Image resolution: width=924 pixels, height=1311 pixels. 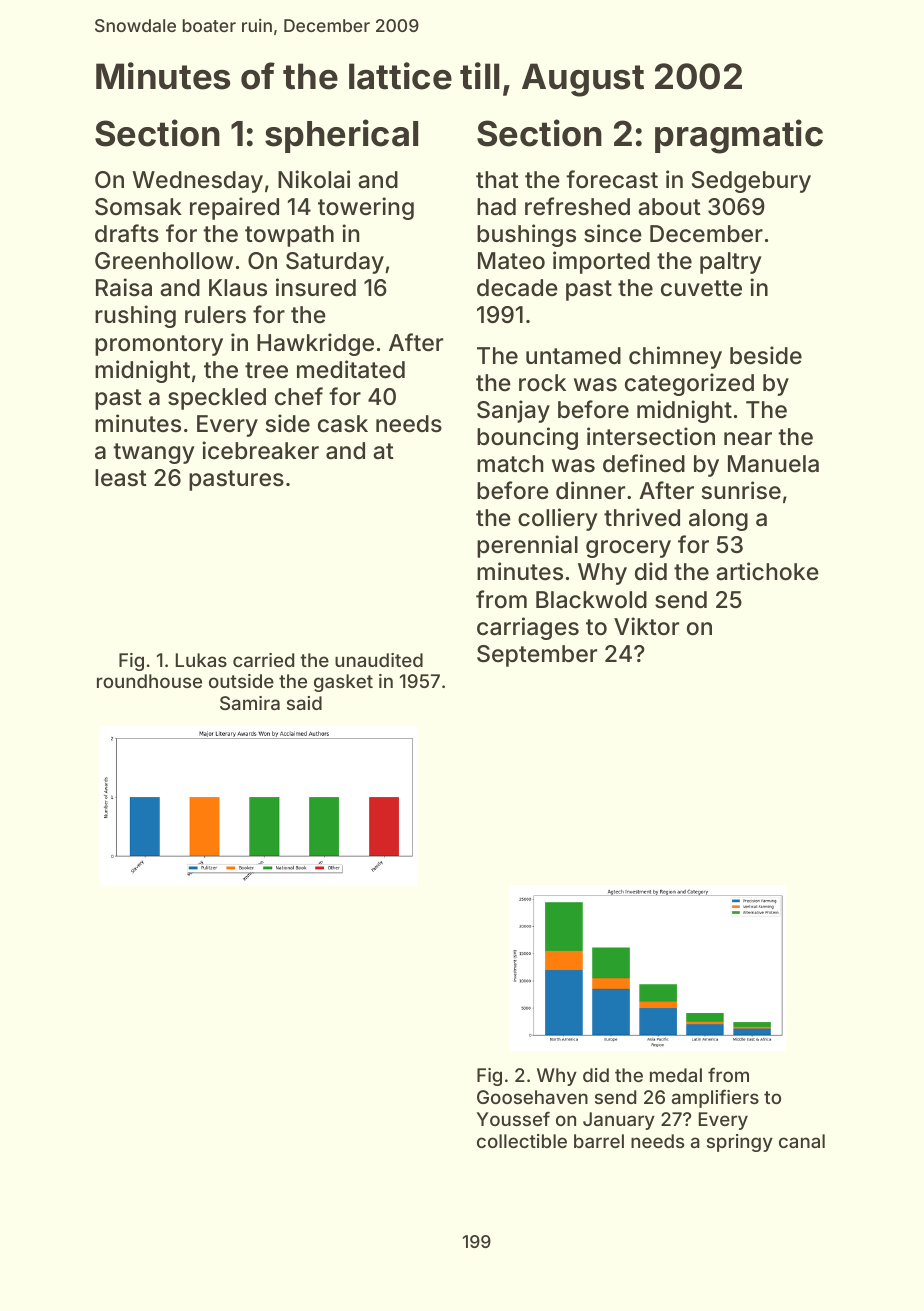 I want to click on Viktor, so click(x=646, y=626).
